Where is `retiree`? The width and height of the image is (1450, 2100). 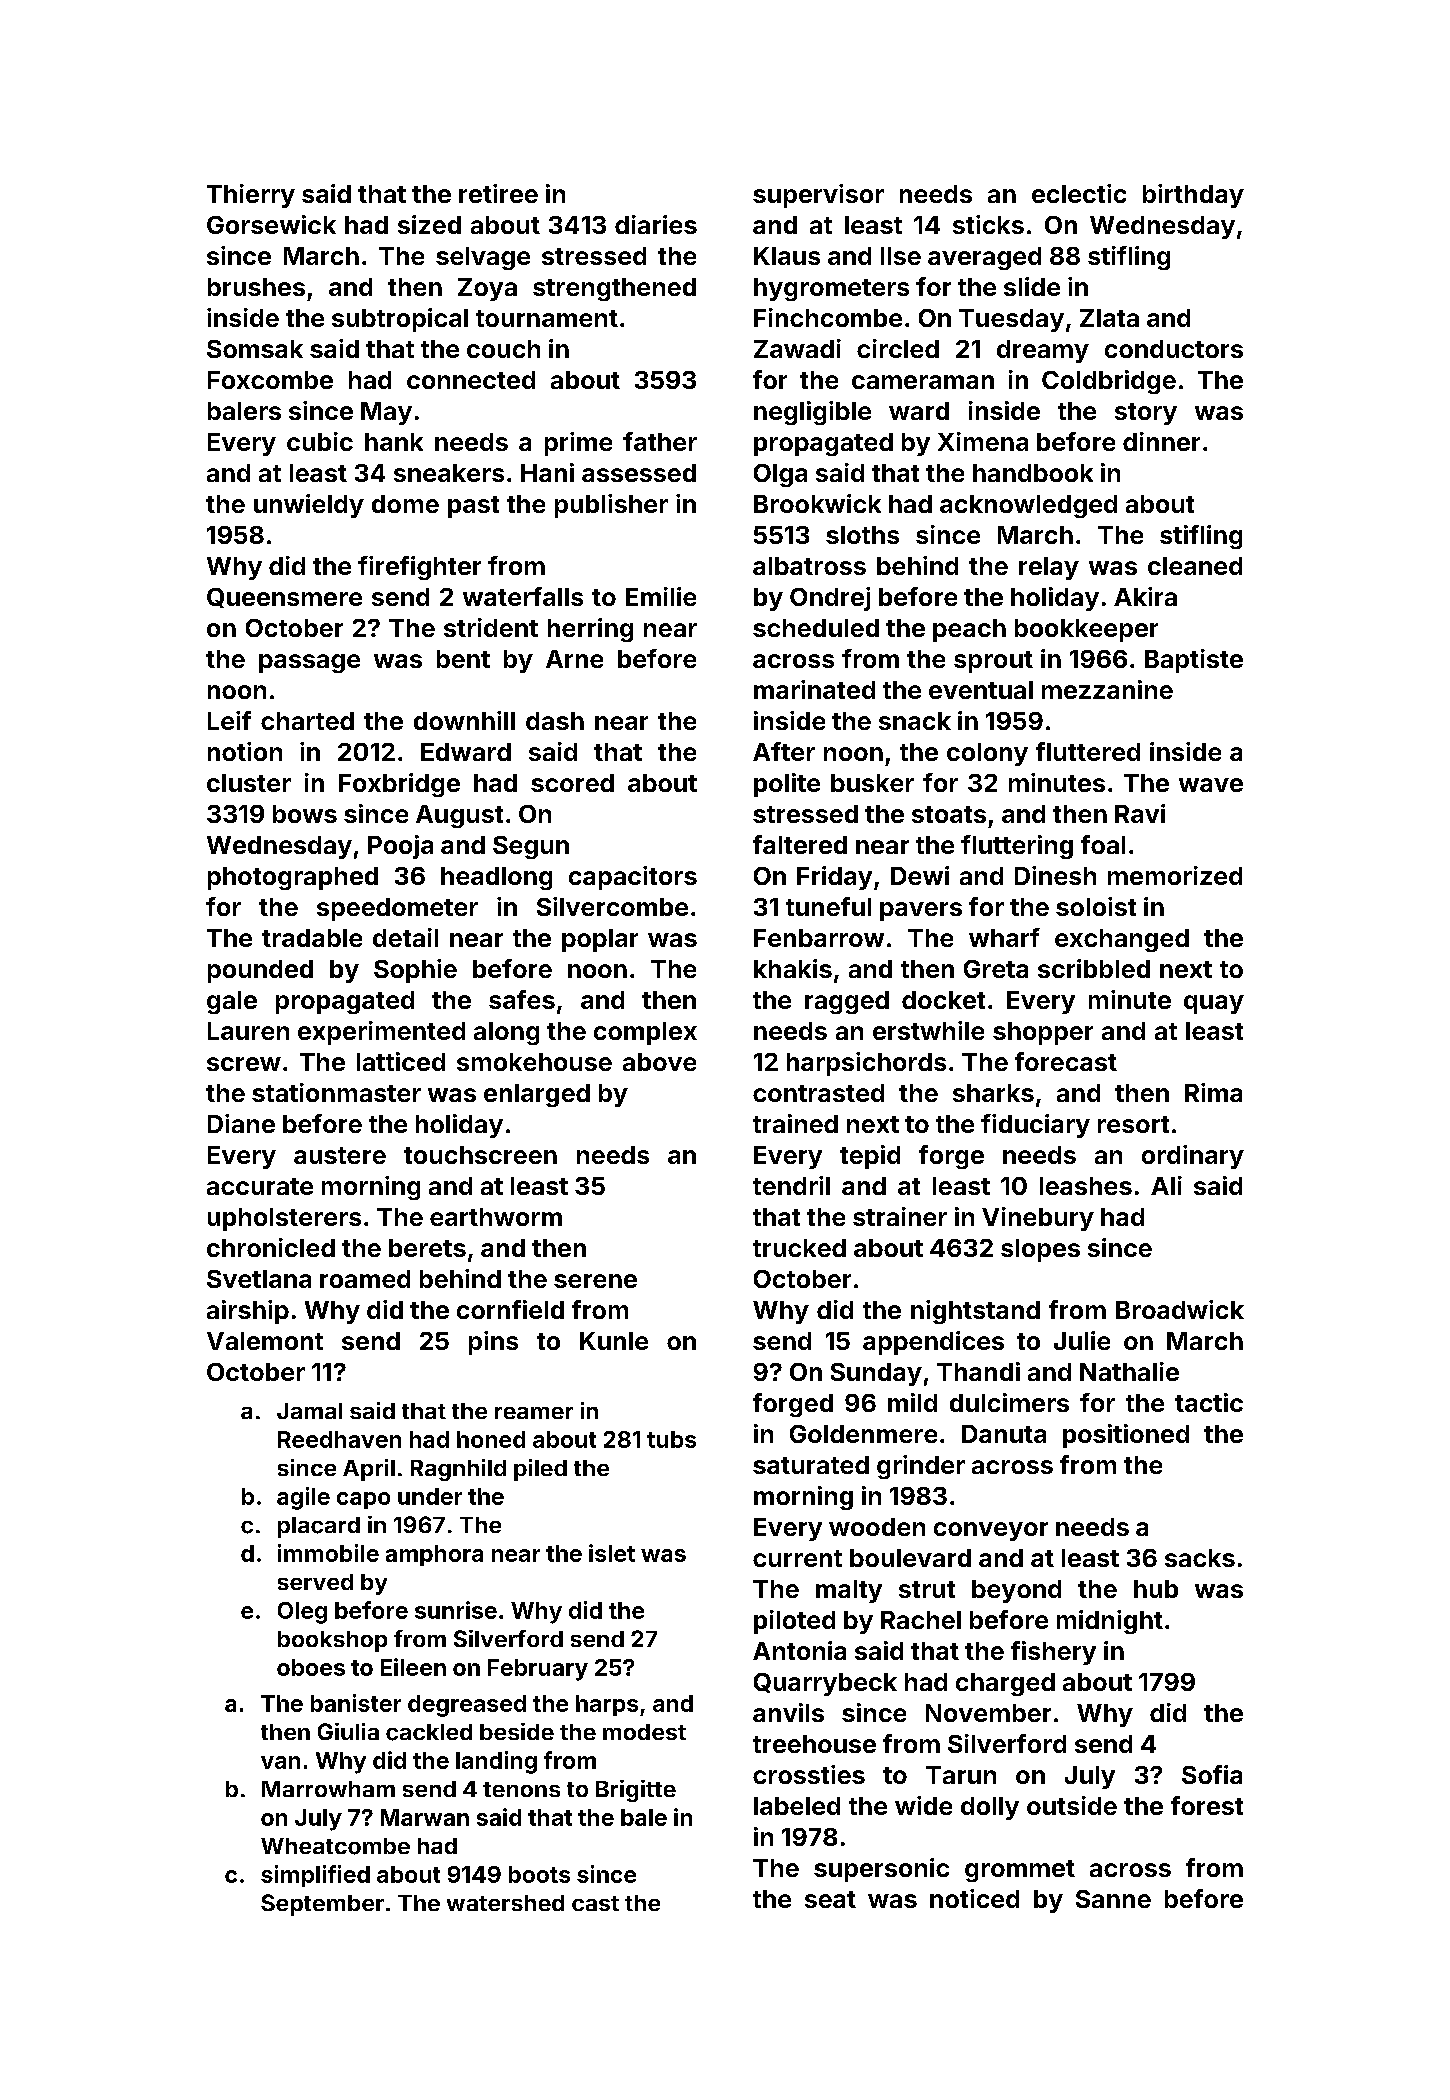 retiree is located at coordinates (498, 193).
